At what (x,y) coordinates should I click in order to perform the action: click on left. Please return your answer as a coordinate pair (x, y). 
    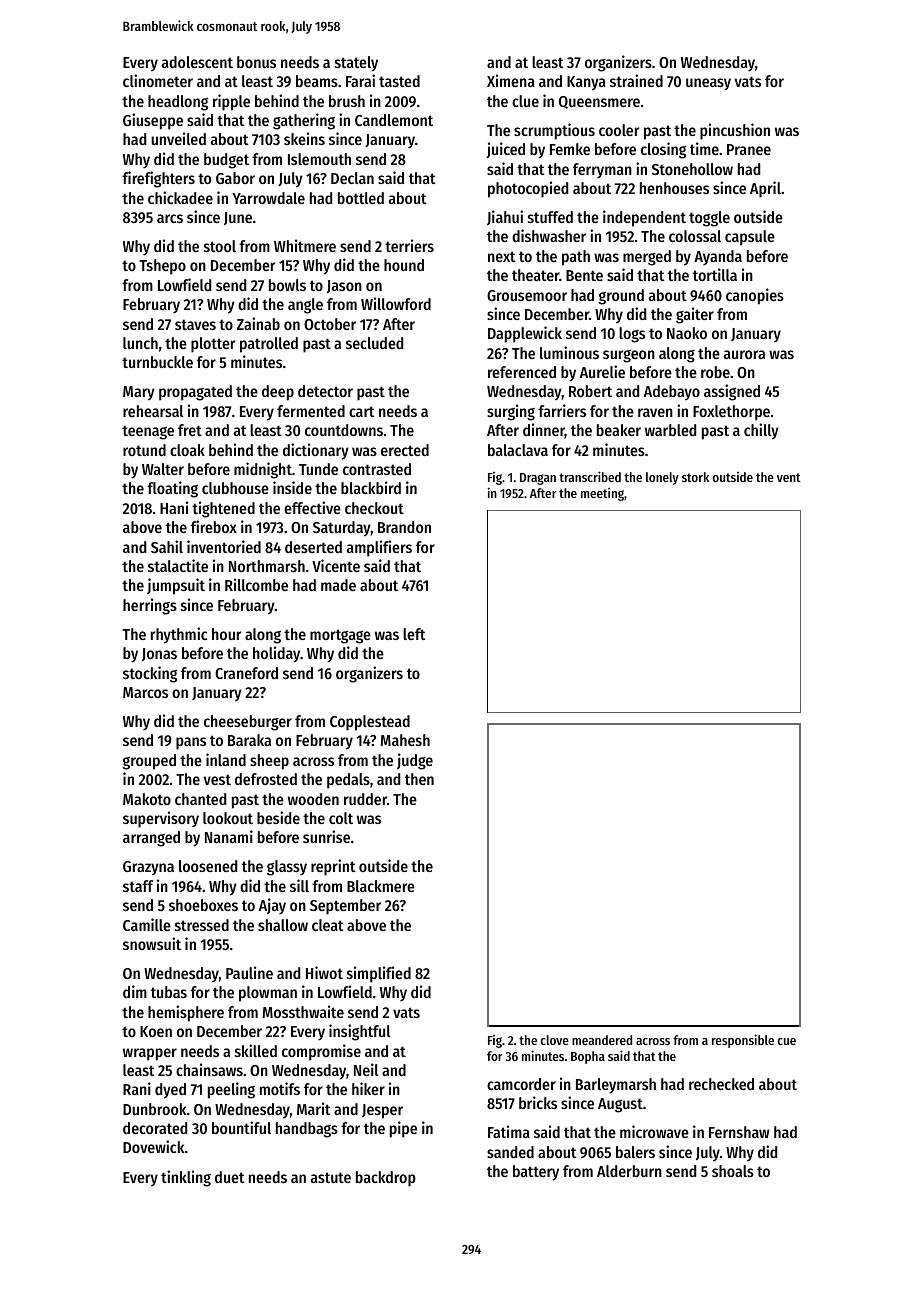
    Looking at the image, I should click on (414, 634).
